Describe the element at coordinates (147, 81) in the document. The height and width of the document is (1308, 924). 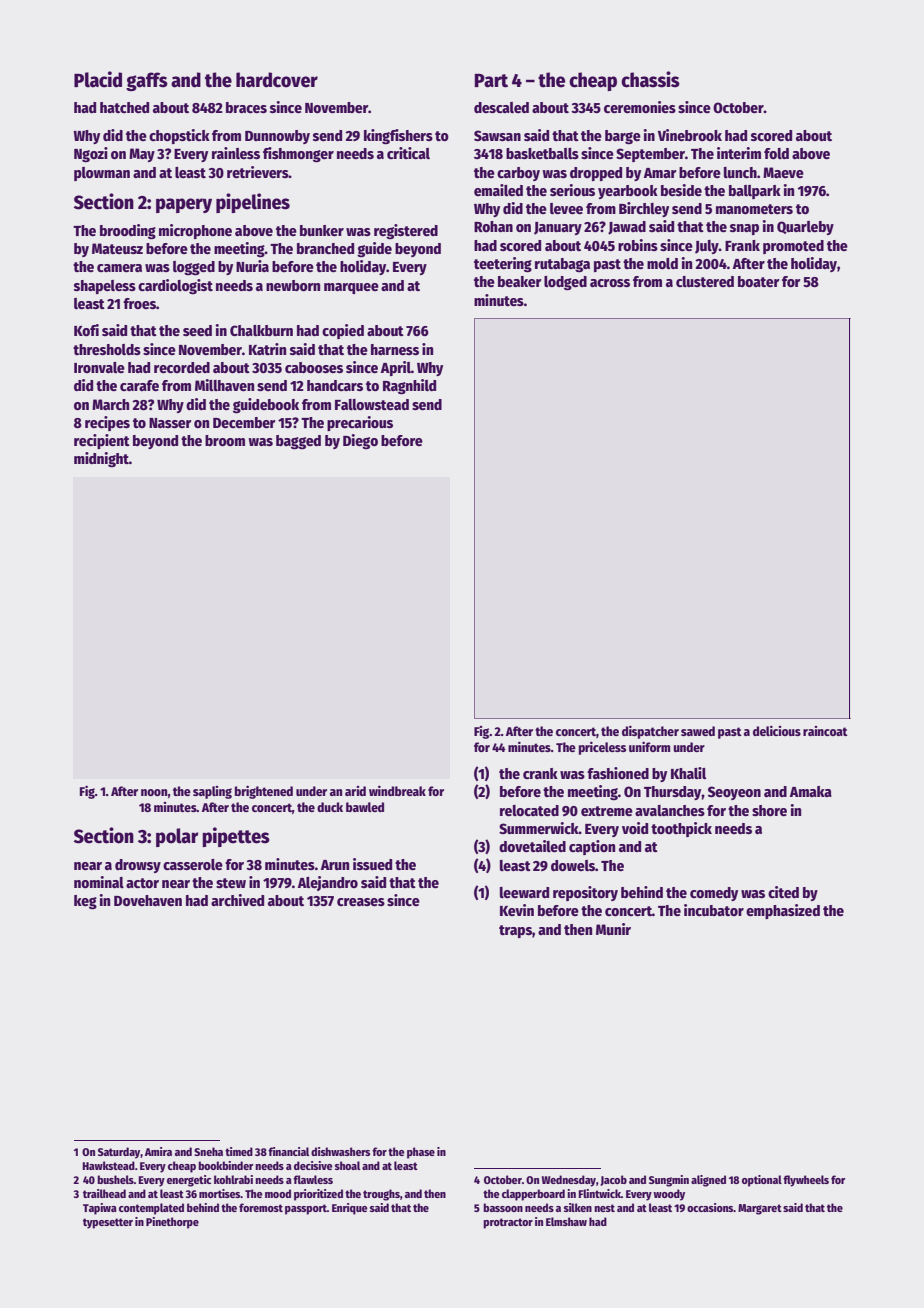
I see `gaffs` at that location.
